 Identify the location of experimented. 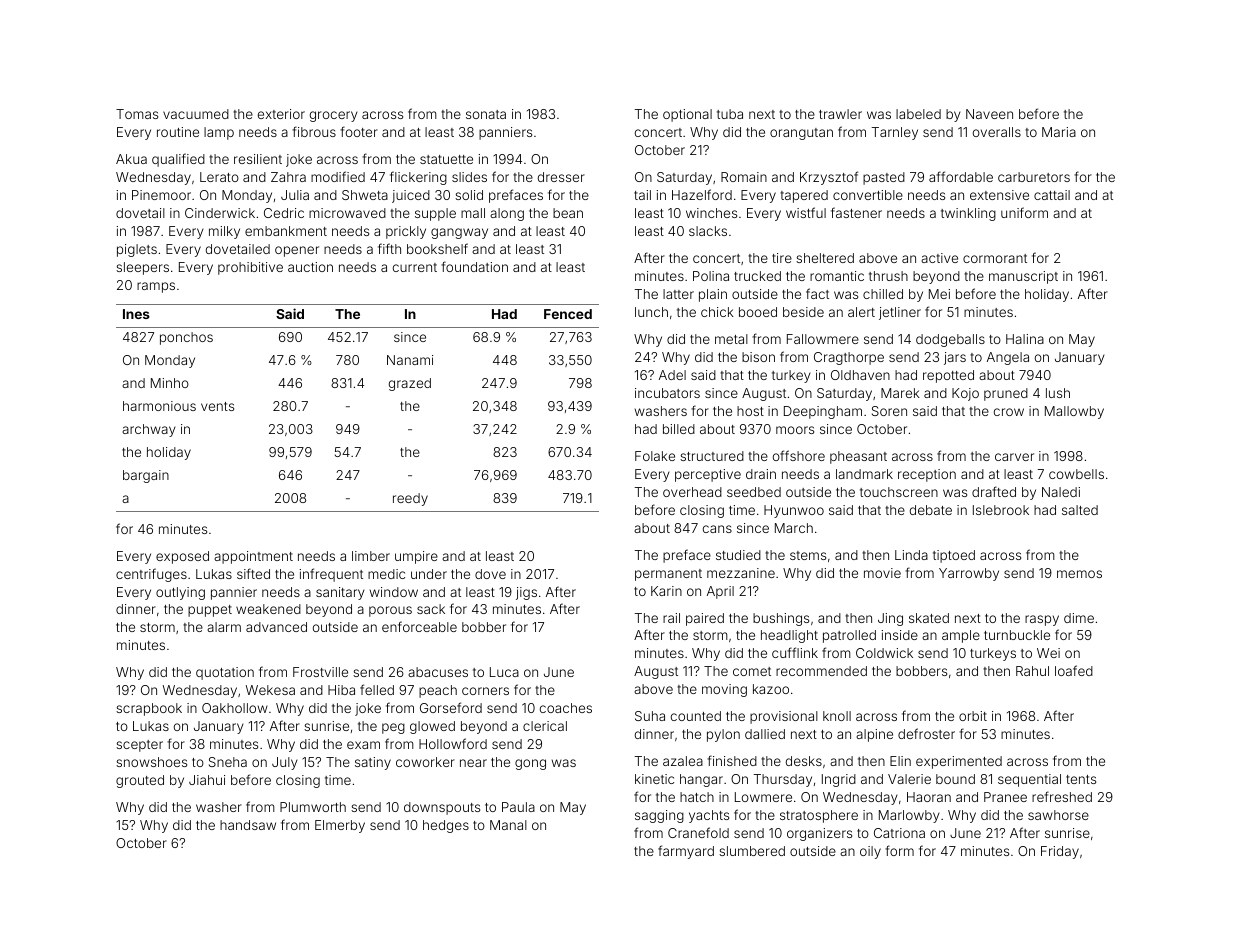
(959, 762).
